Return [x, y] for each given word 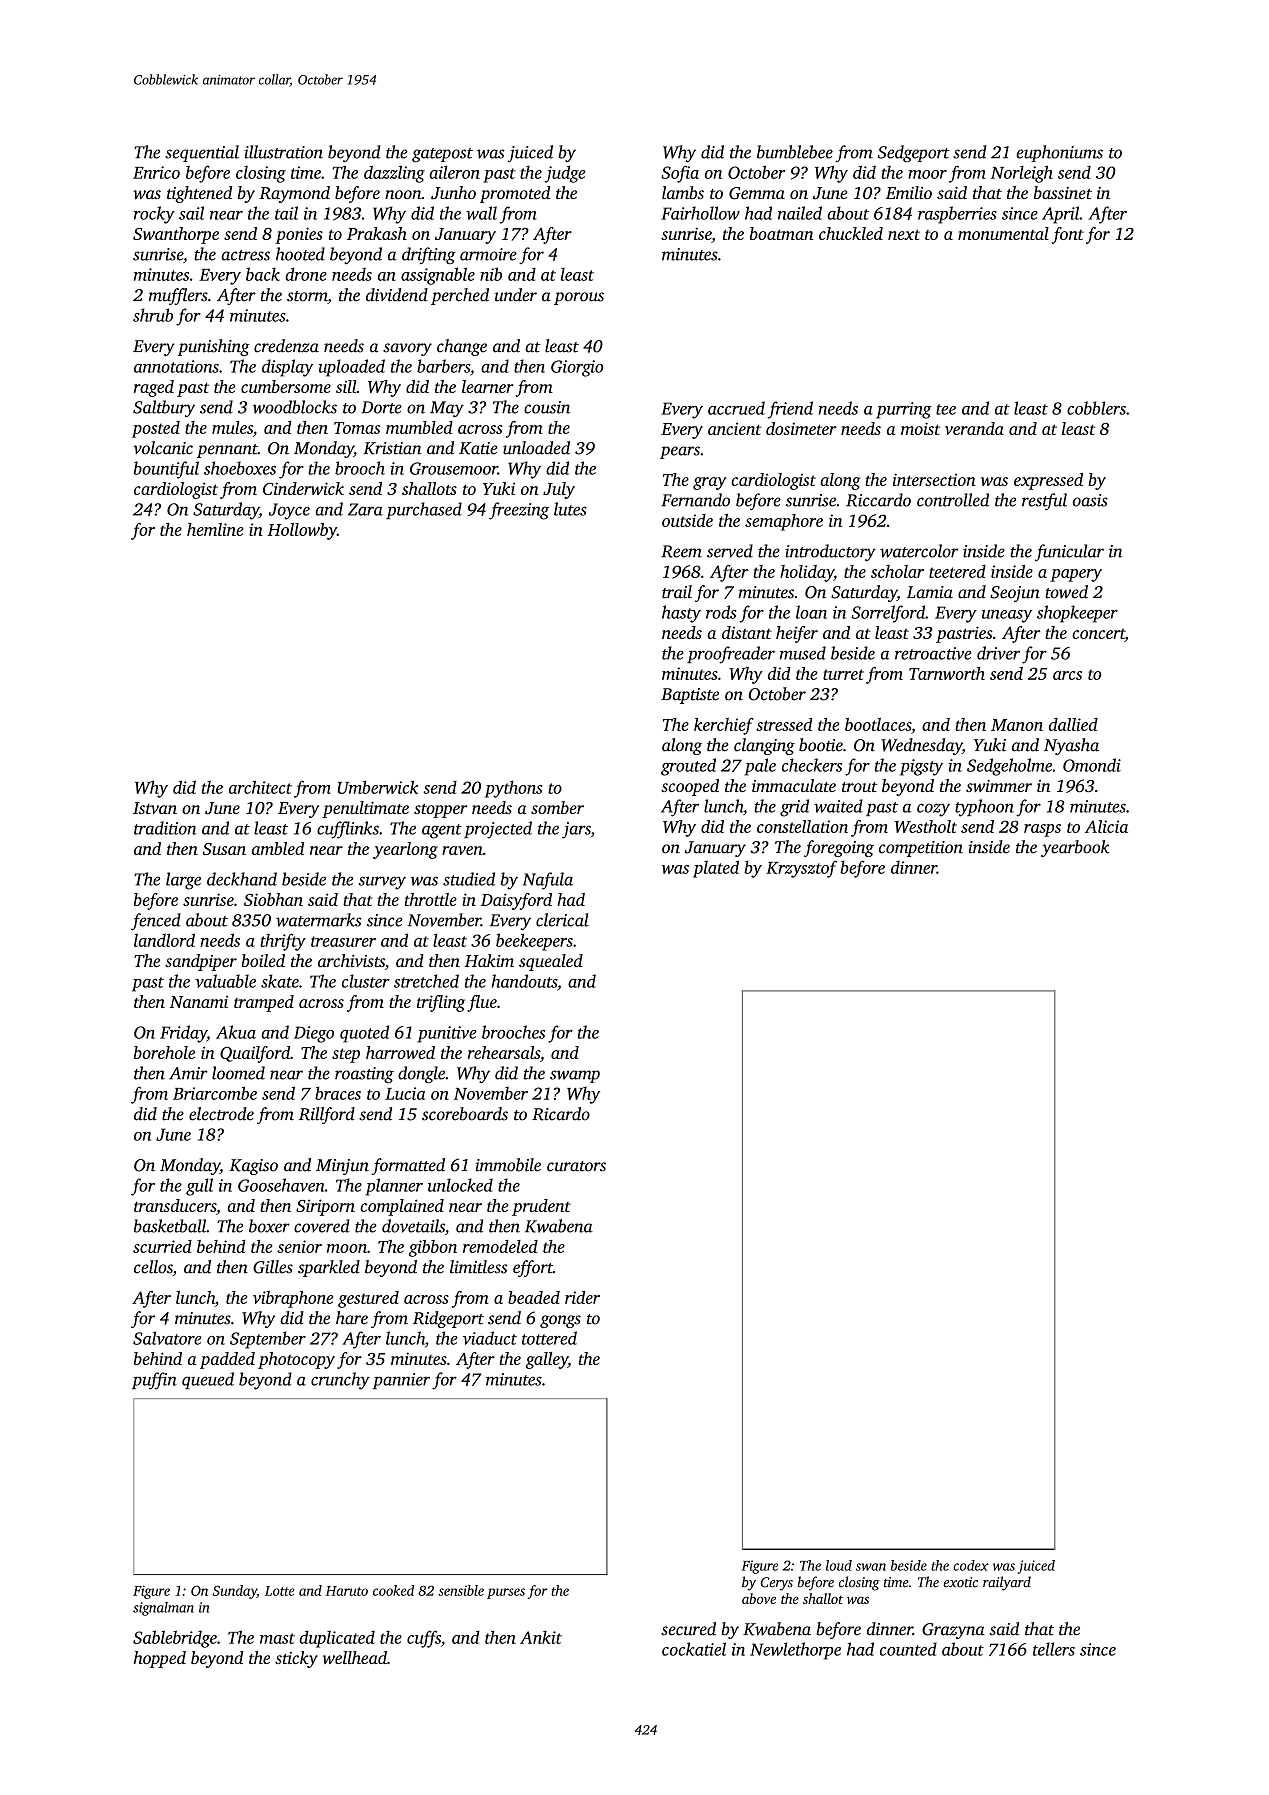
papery [1076, 575]
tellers [1054, 1649]
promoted [515, 194]
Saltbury [164, 409]
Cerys [777, 1584]
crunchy [340, 1381]
